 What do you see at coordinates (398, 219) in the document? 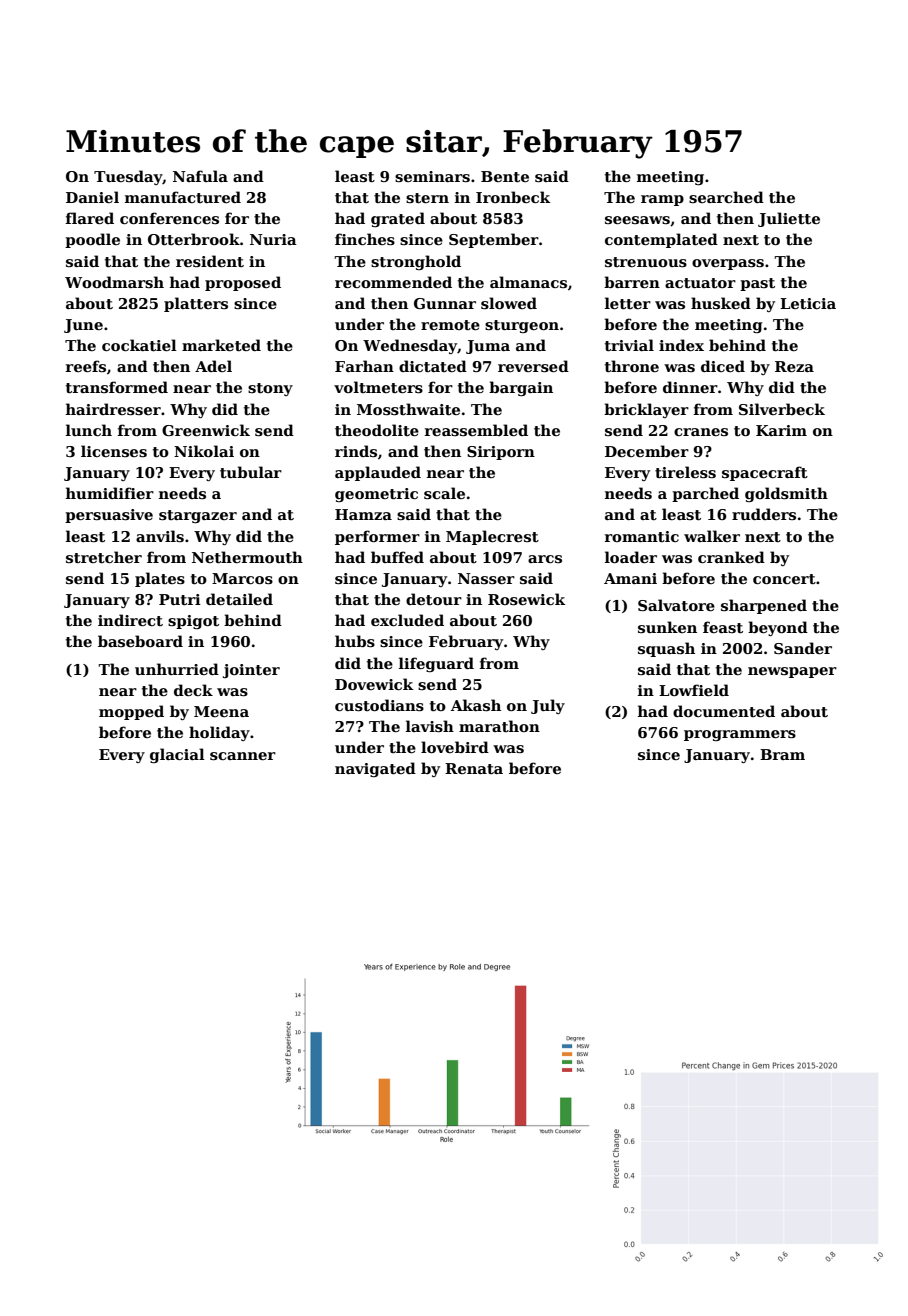
I see `grated` at bounding box center [398, 219].
